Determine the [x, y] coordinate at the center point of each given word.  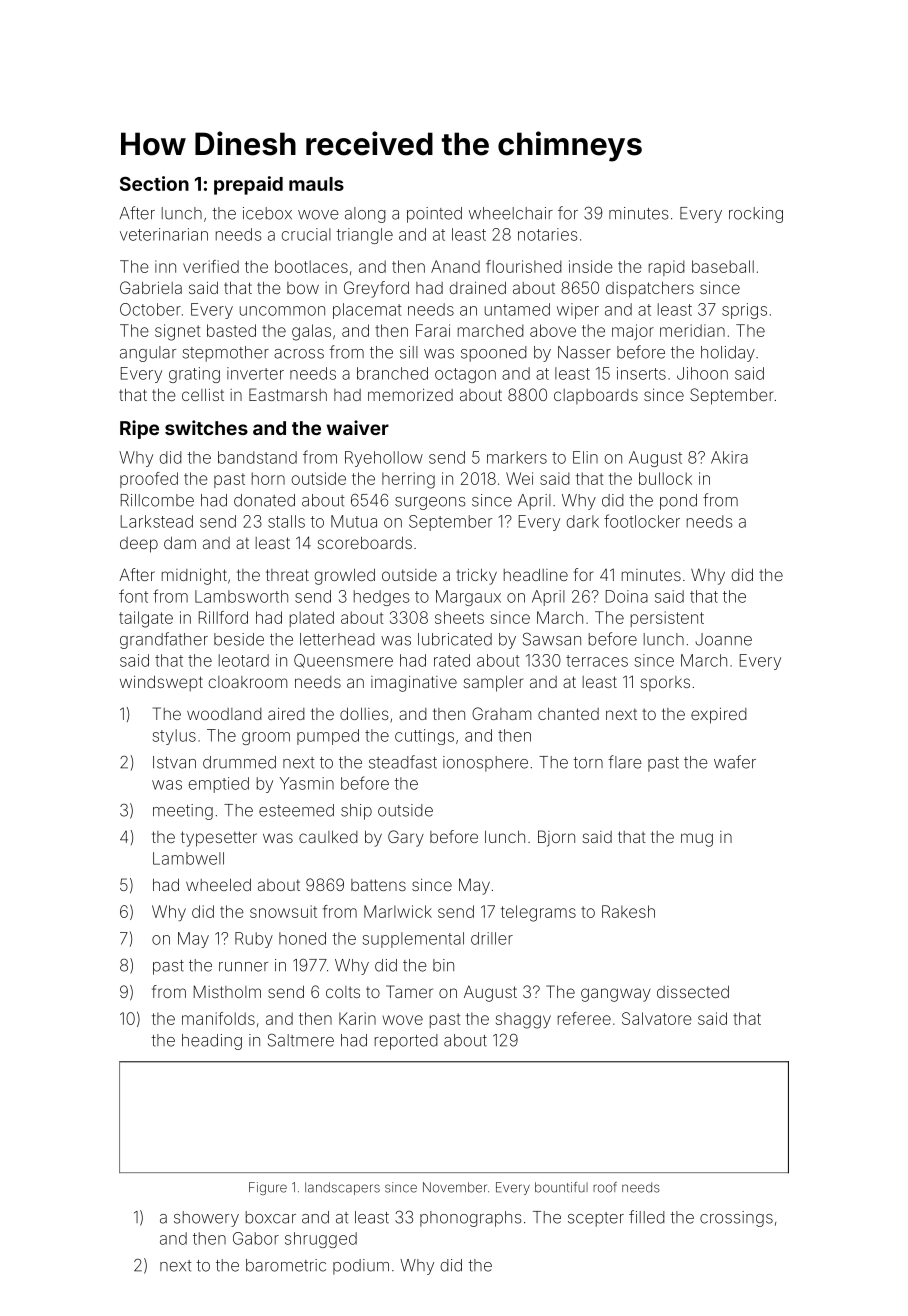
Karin [357, 1018]
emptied [219, 785]
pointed [434, 215]
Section [154, 183]
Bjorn [556, 838]
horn [268, 478]
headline [536, 574]
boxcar [271, 1217]
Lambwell [188, 858]
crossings [736, 1219]
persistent [667, 619]
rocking [756, 215]
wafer [735, 762]
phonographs [470, 1219]
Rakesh [628, 911]
